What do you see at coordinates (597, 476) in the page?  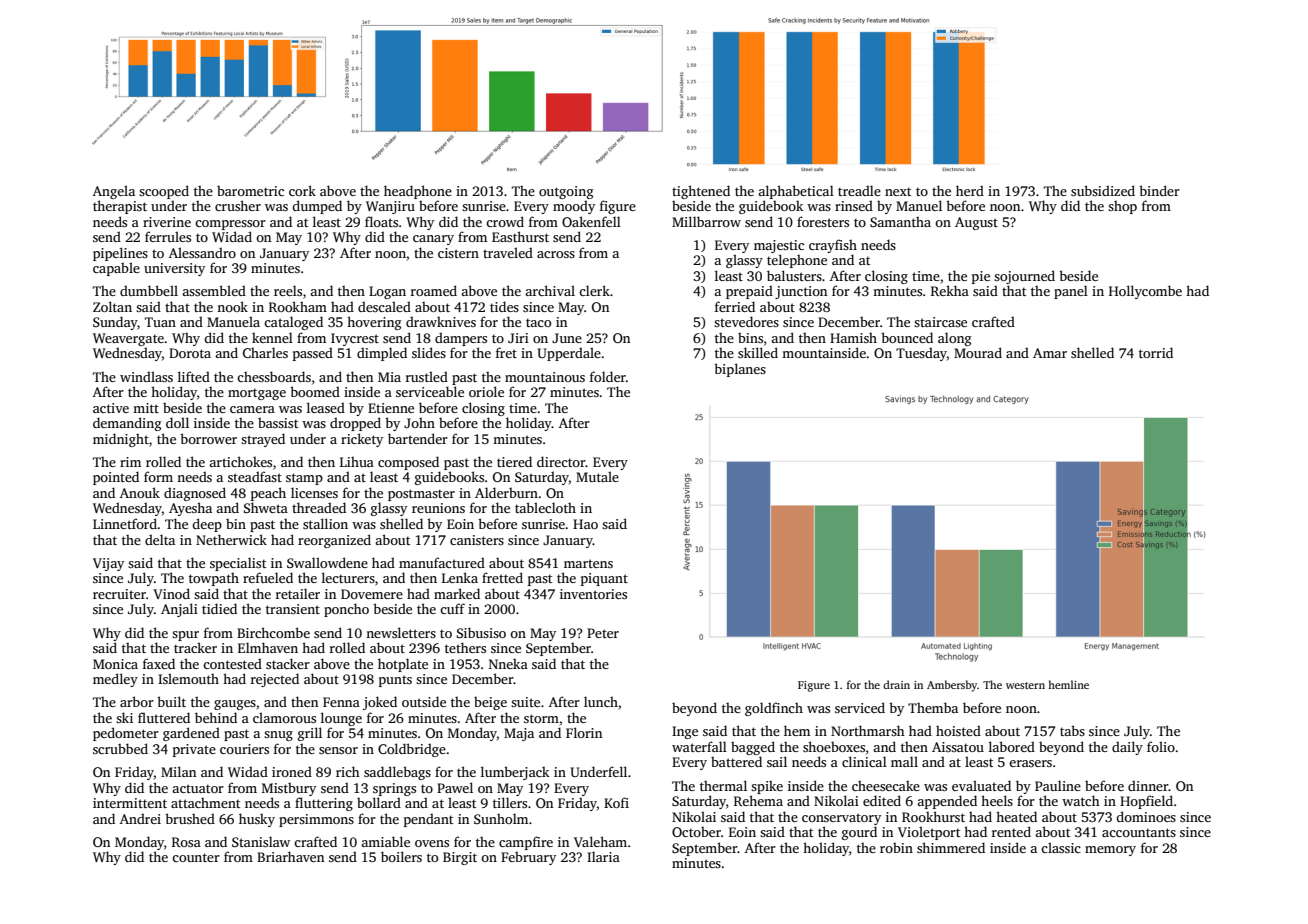 I see `Mutale` at bounding box center [597, 476].
